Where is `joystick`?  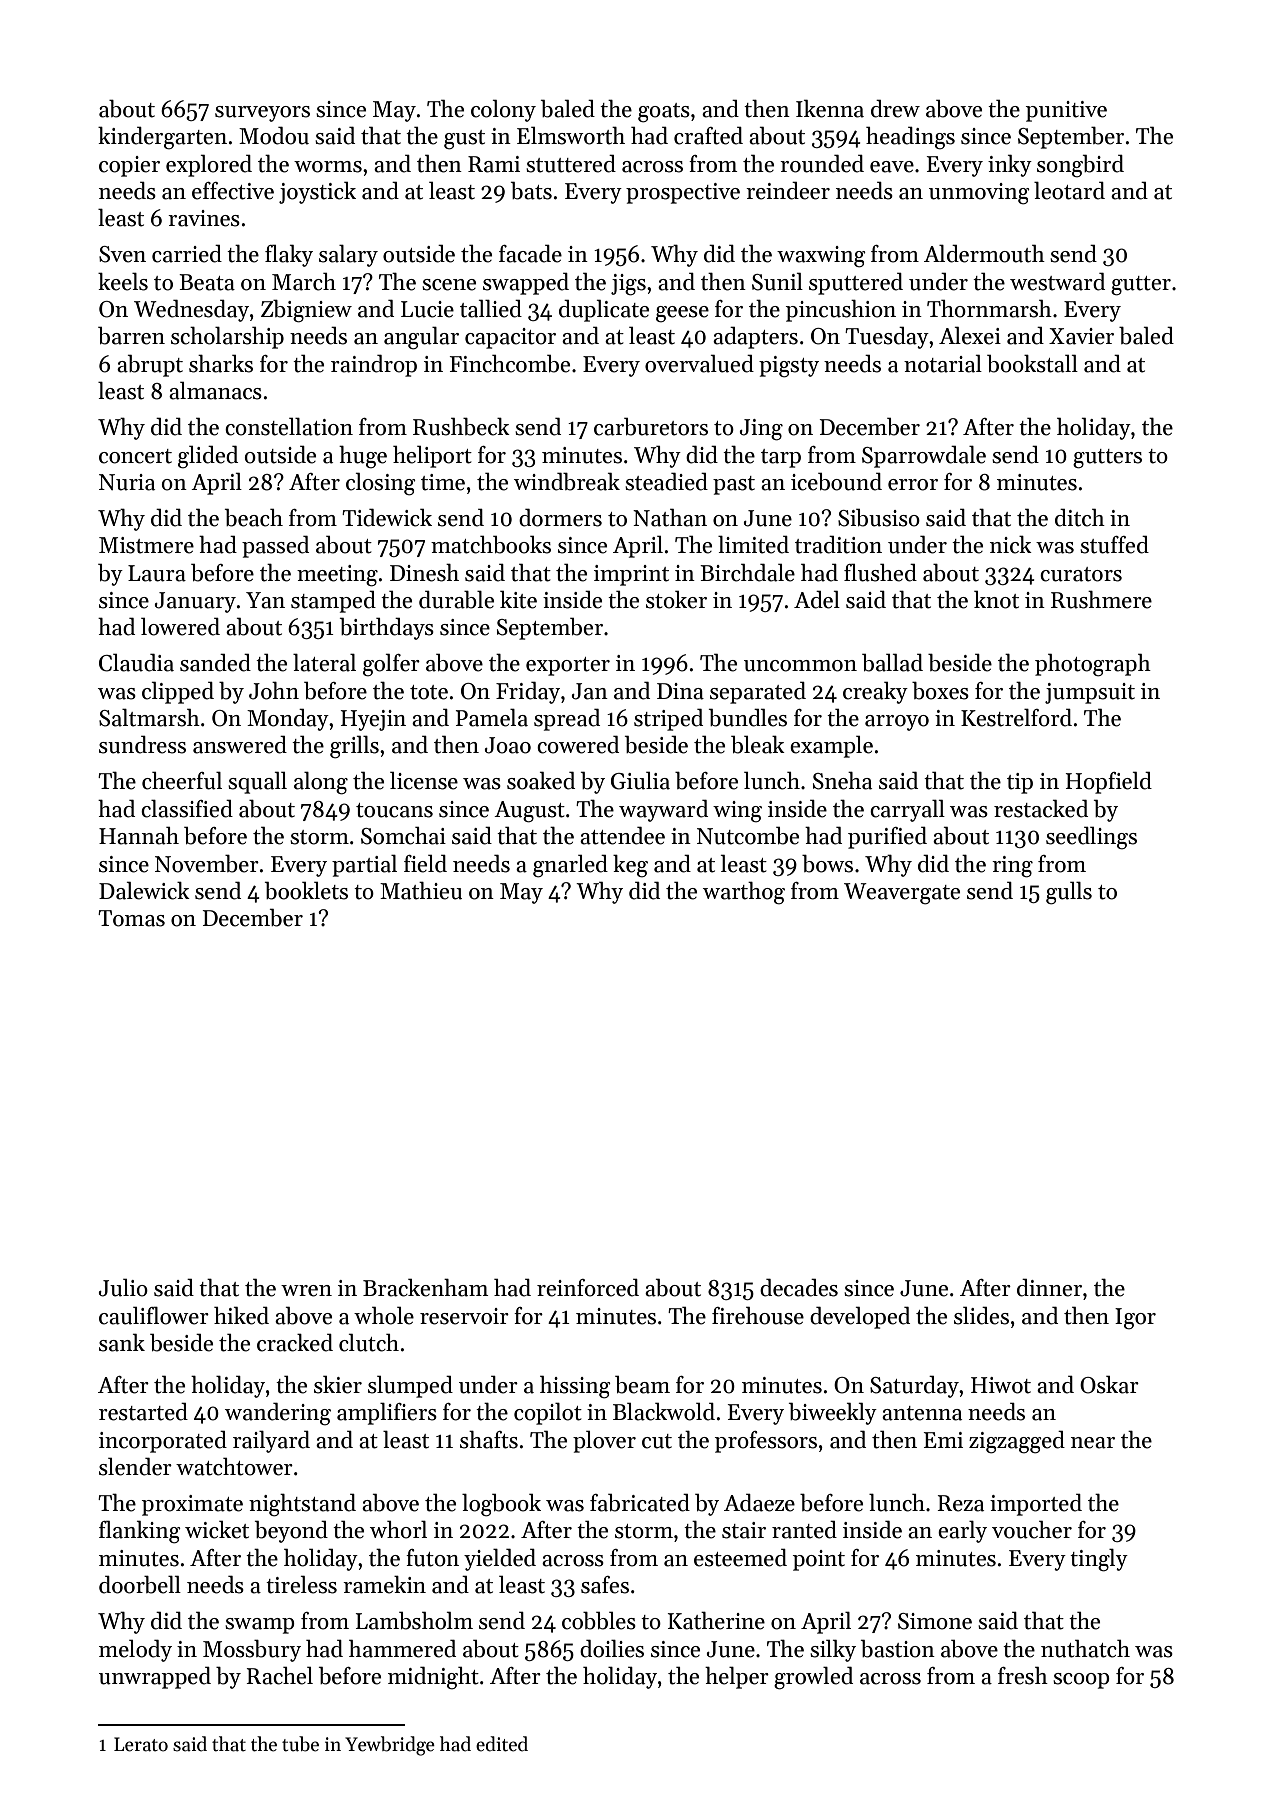
joystick is located at coordinates (317, 192).
